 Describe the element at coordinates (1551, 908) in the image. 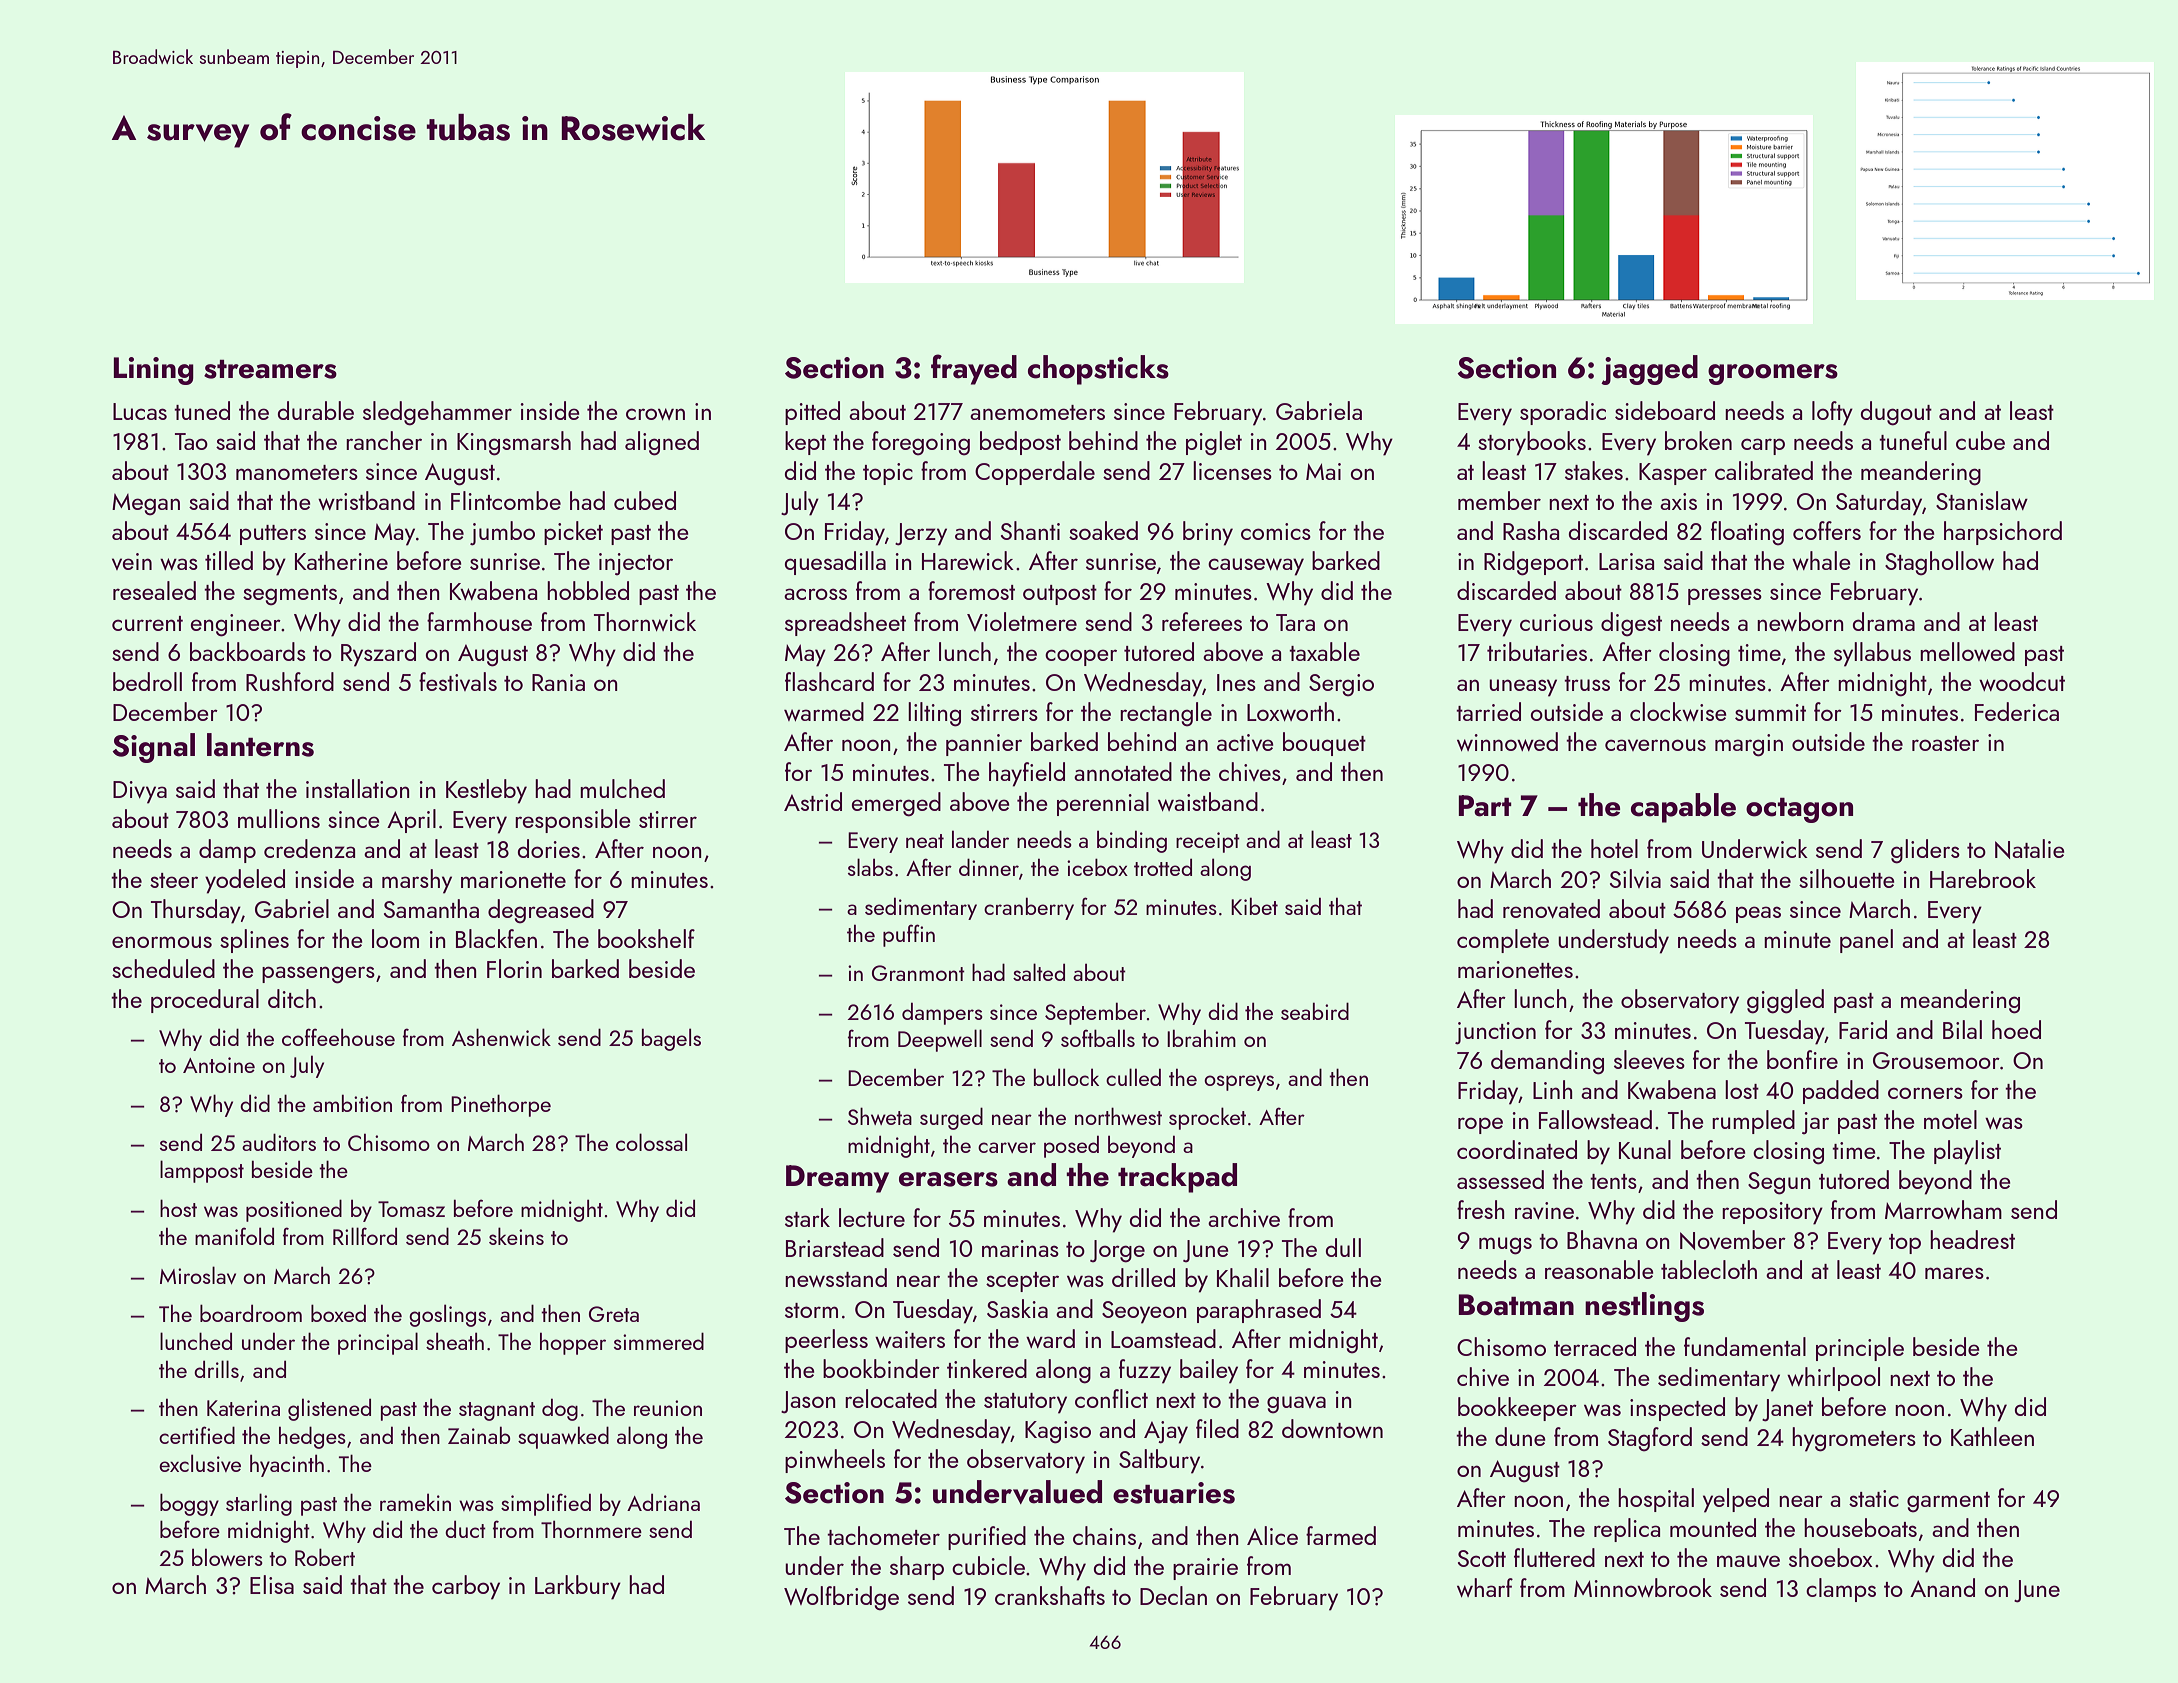

I see `renovated` at that location.
